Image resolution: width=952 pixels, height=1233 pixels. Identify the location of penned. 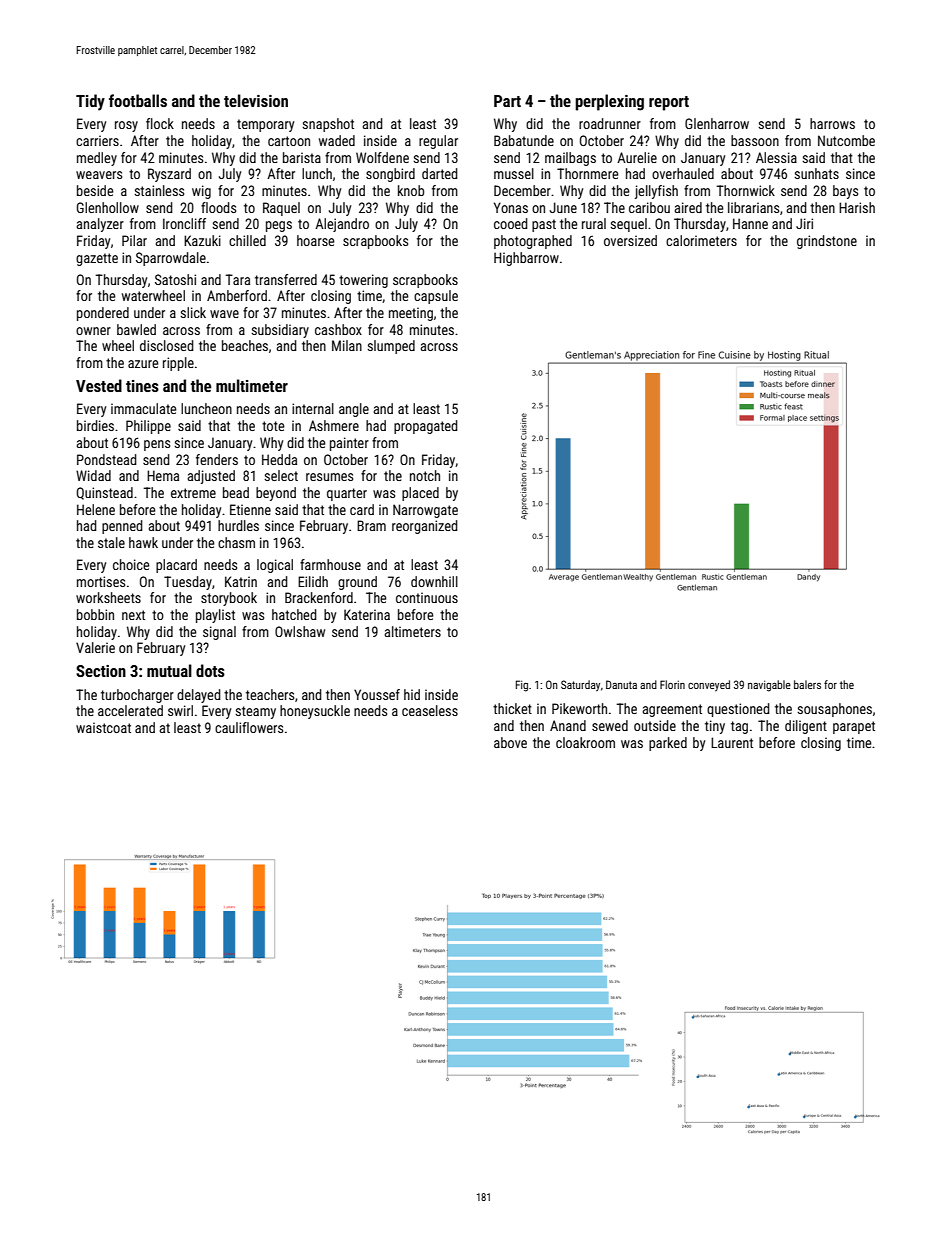
(122, 527).
